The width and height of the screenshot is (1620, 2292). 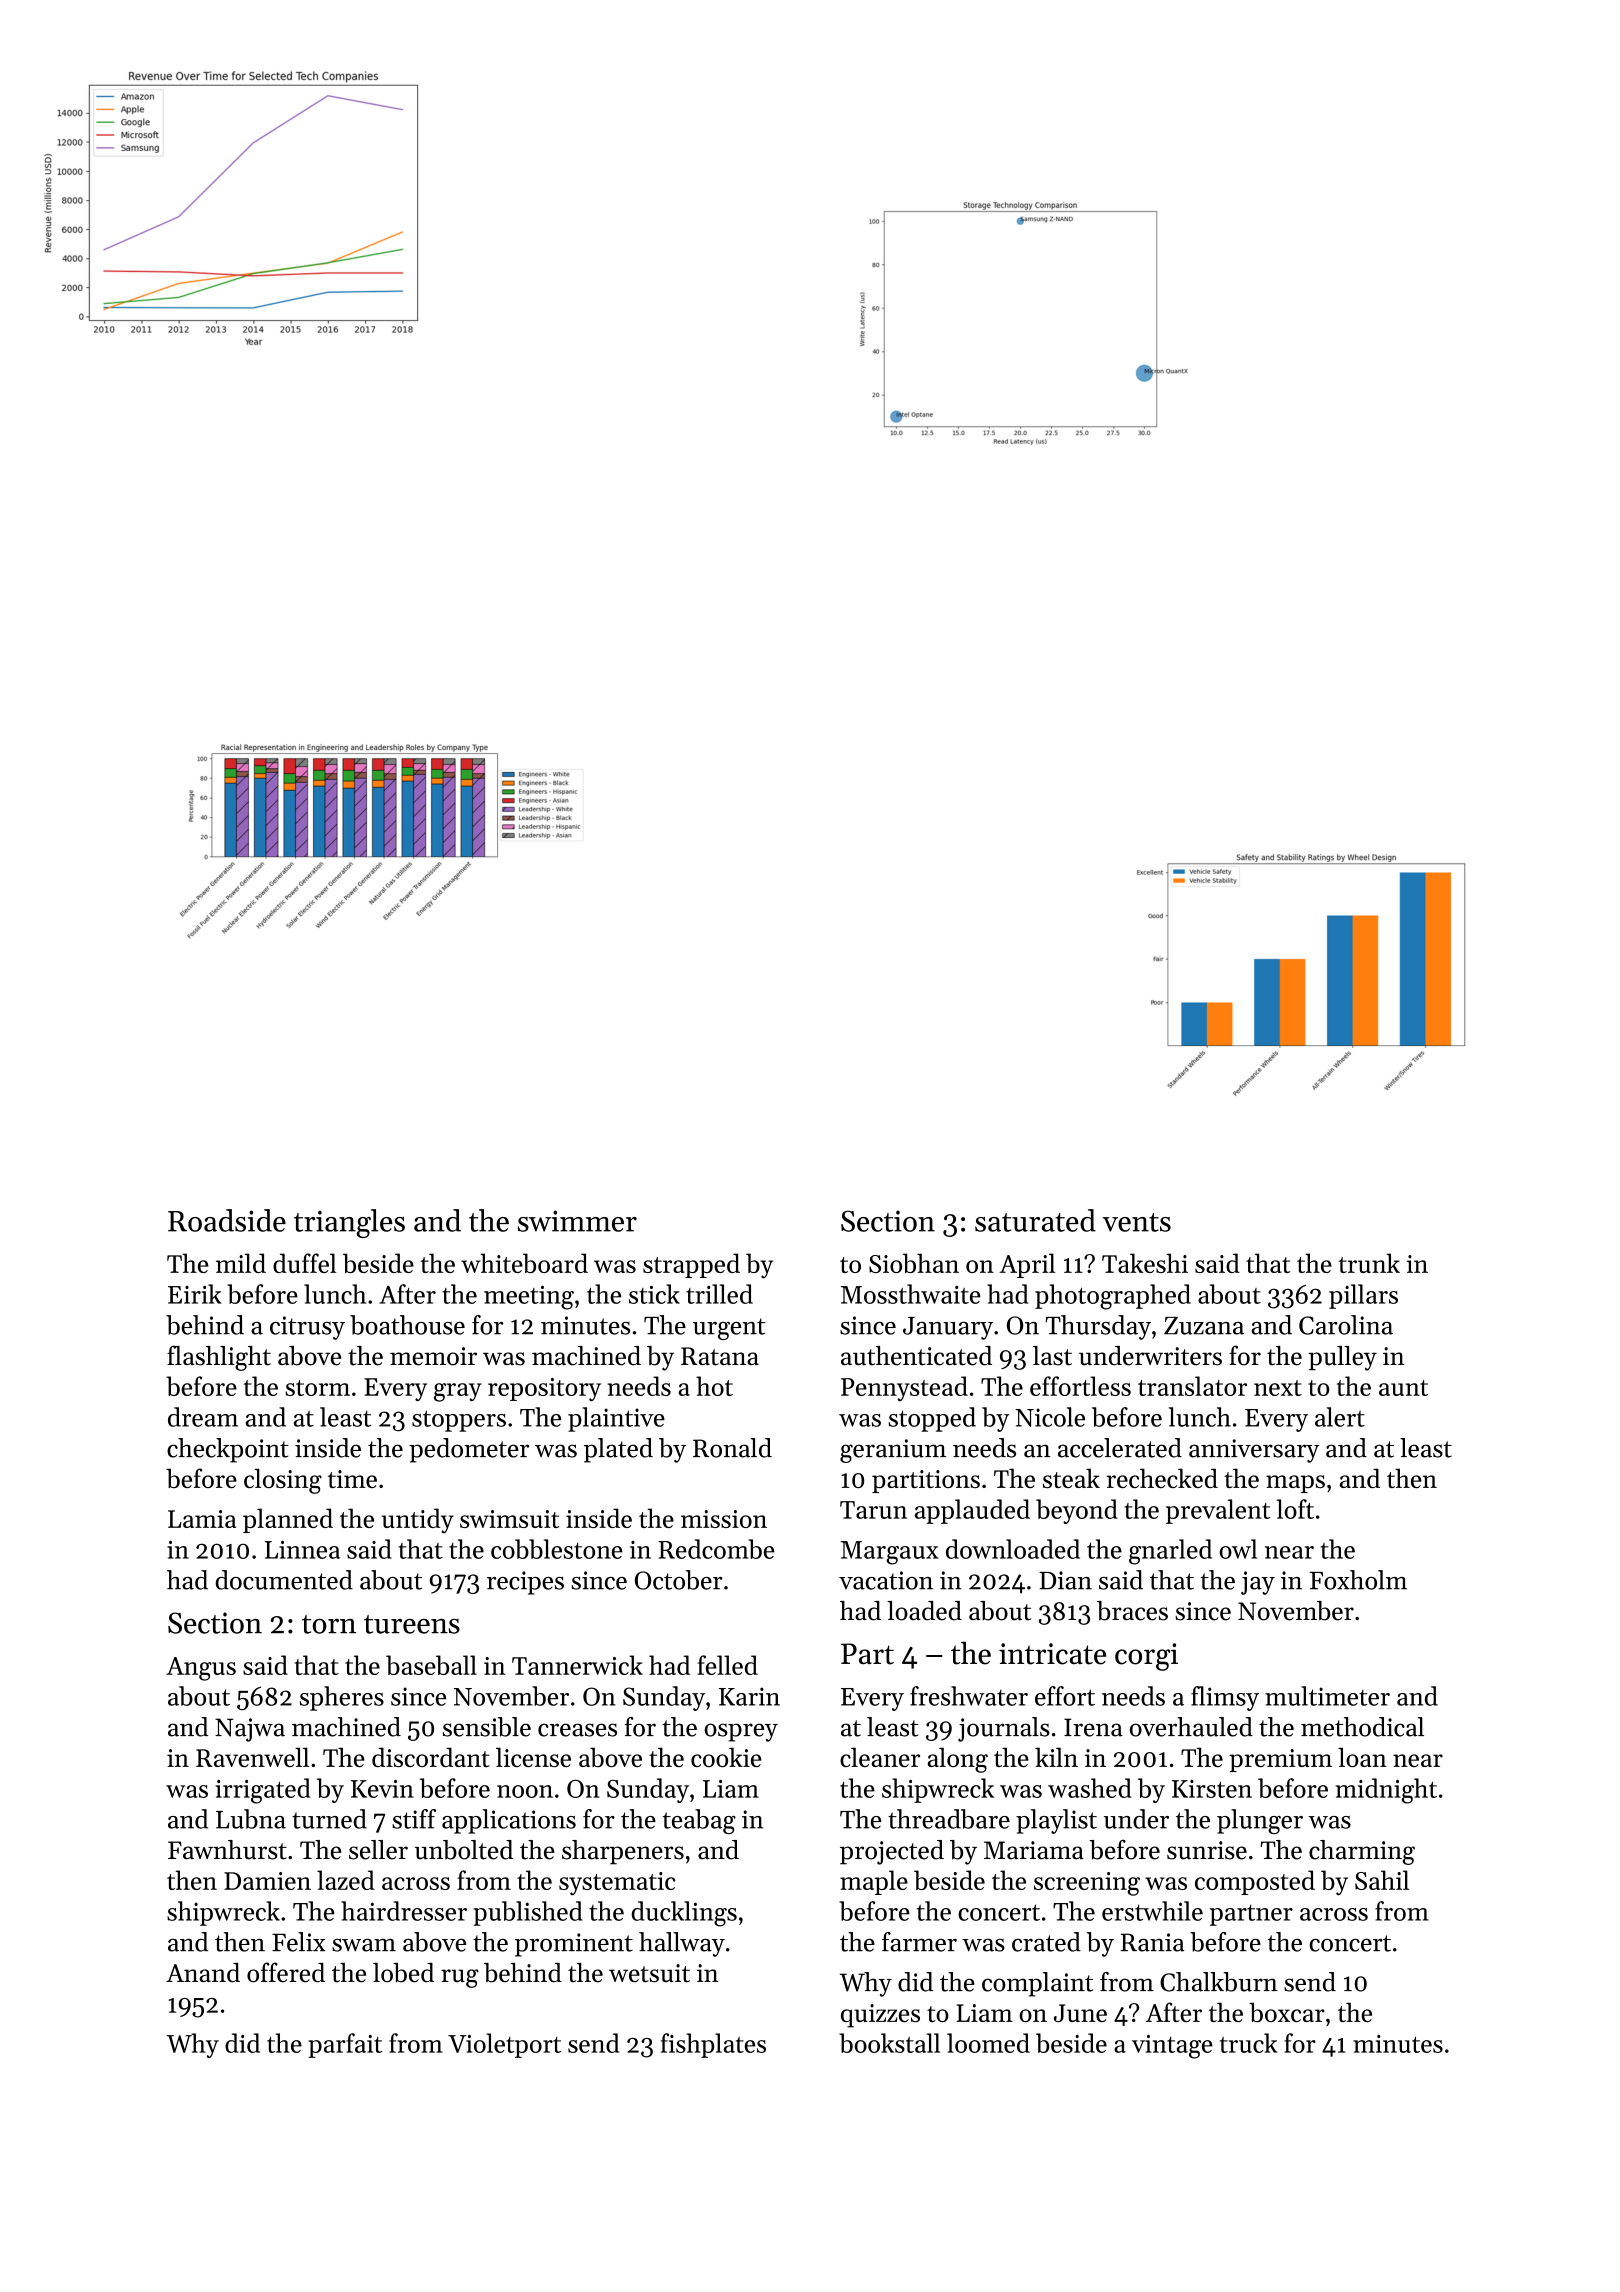 I want to click on anniversary, so click(x=1254, y=1451).
